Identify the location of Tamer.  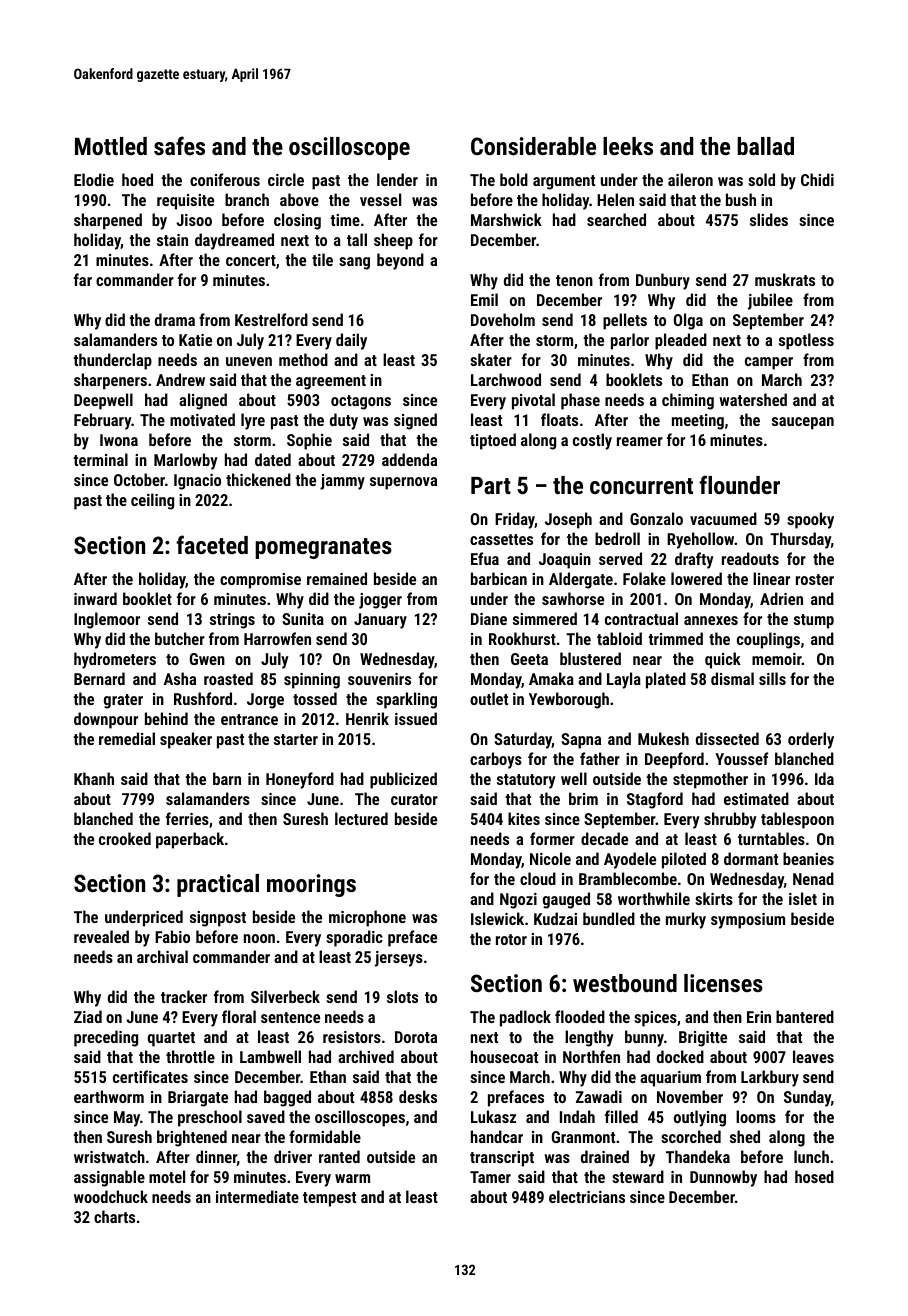
(490, 1177).
